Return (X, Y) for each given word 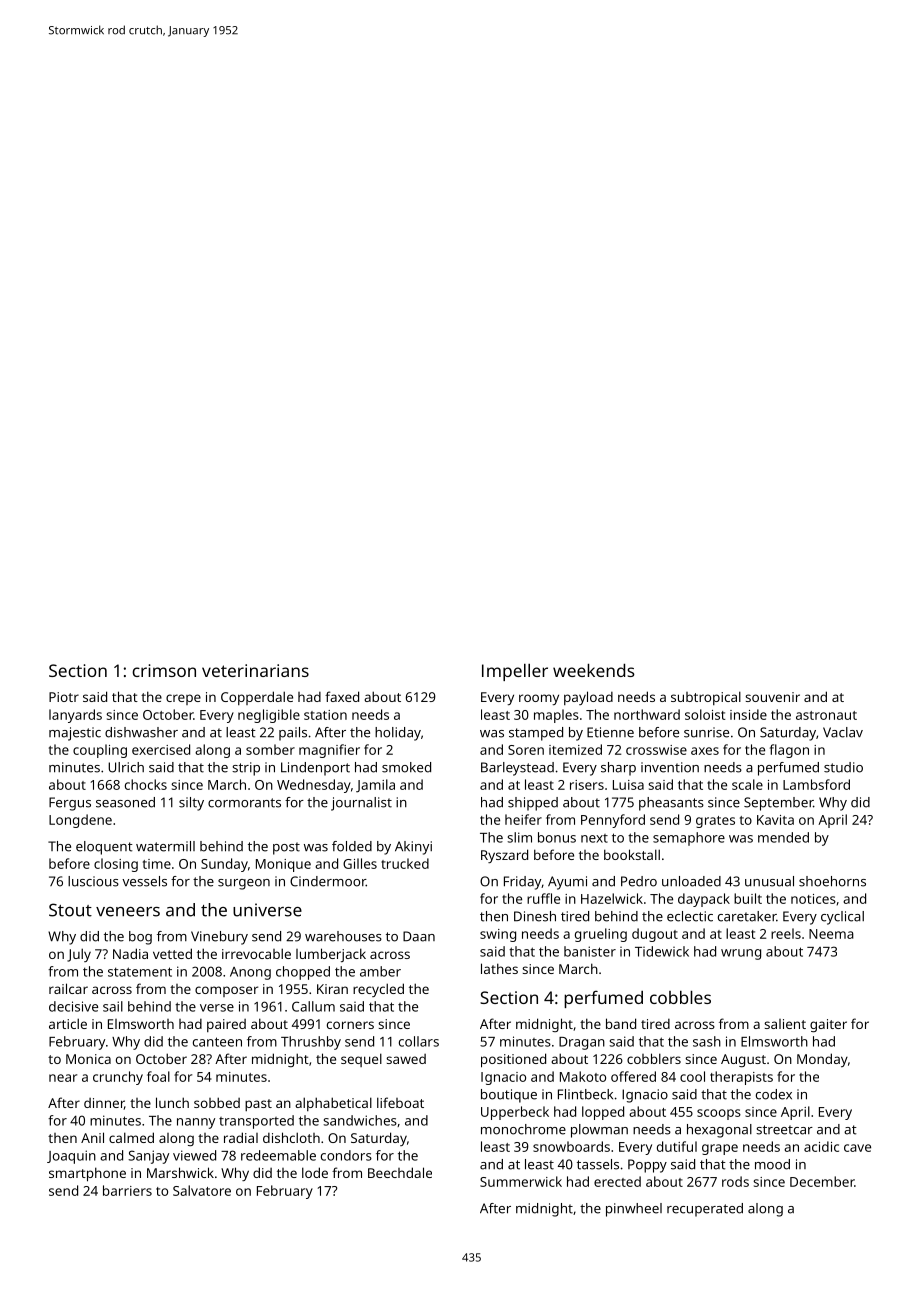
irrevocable (256, 953)
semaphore (689, 839)
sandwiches (360, 1120)
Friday (522, 883)
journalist (361, 804)
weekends (594, 670)
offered (633, 1076)
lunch (172, 1102)
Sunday (224, 865)
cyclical (842, 918)
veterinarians (255, 670)
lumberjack (331, 955)
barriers (127, 1190)
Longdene (80, 821)
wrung (741, 954)
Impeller (515, 672)
